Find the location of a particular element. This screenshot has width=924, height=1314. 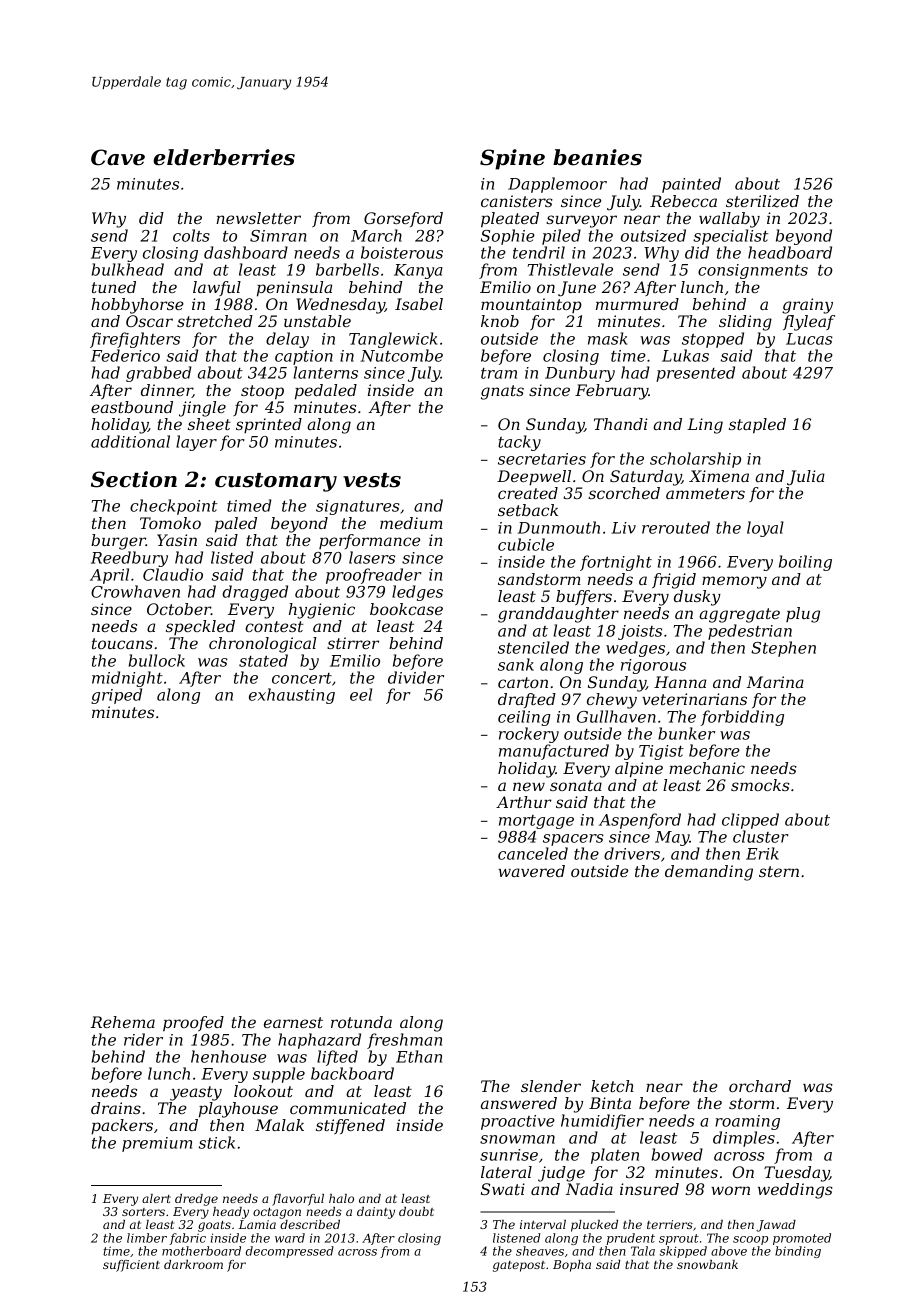

Rehema is located at coordinates (123, 1022).
